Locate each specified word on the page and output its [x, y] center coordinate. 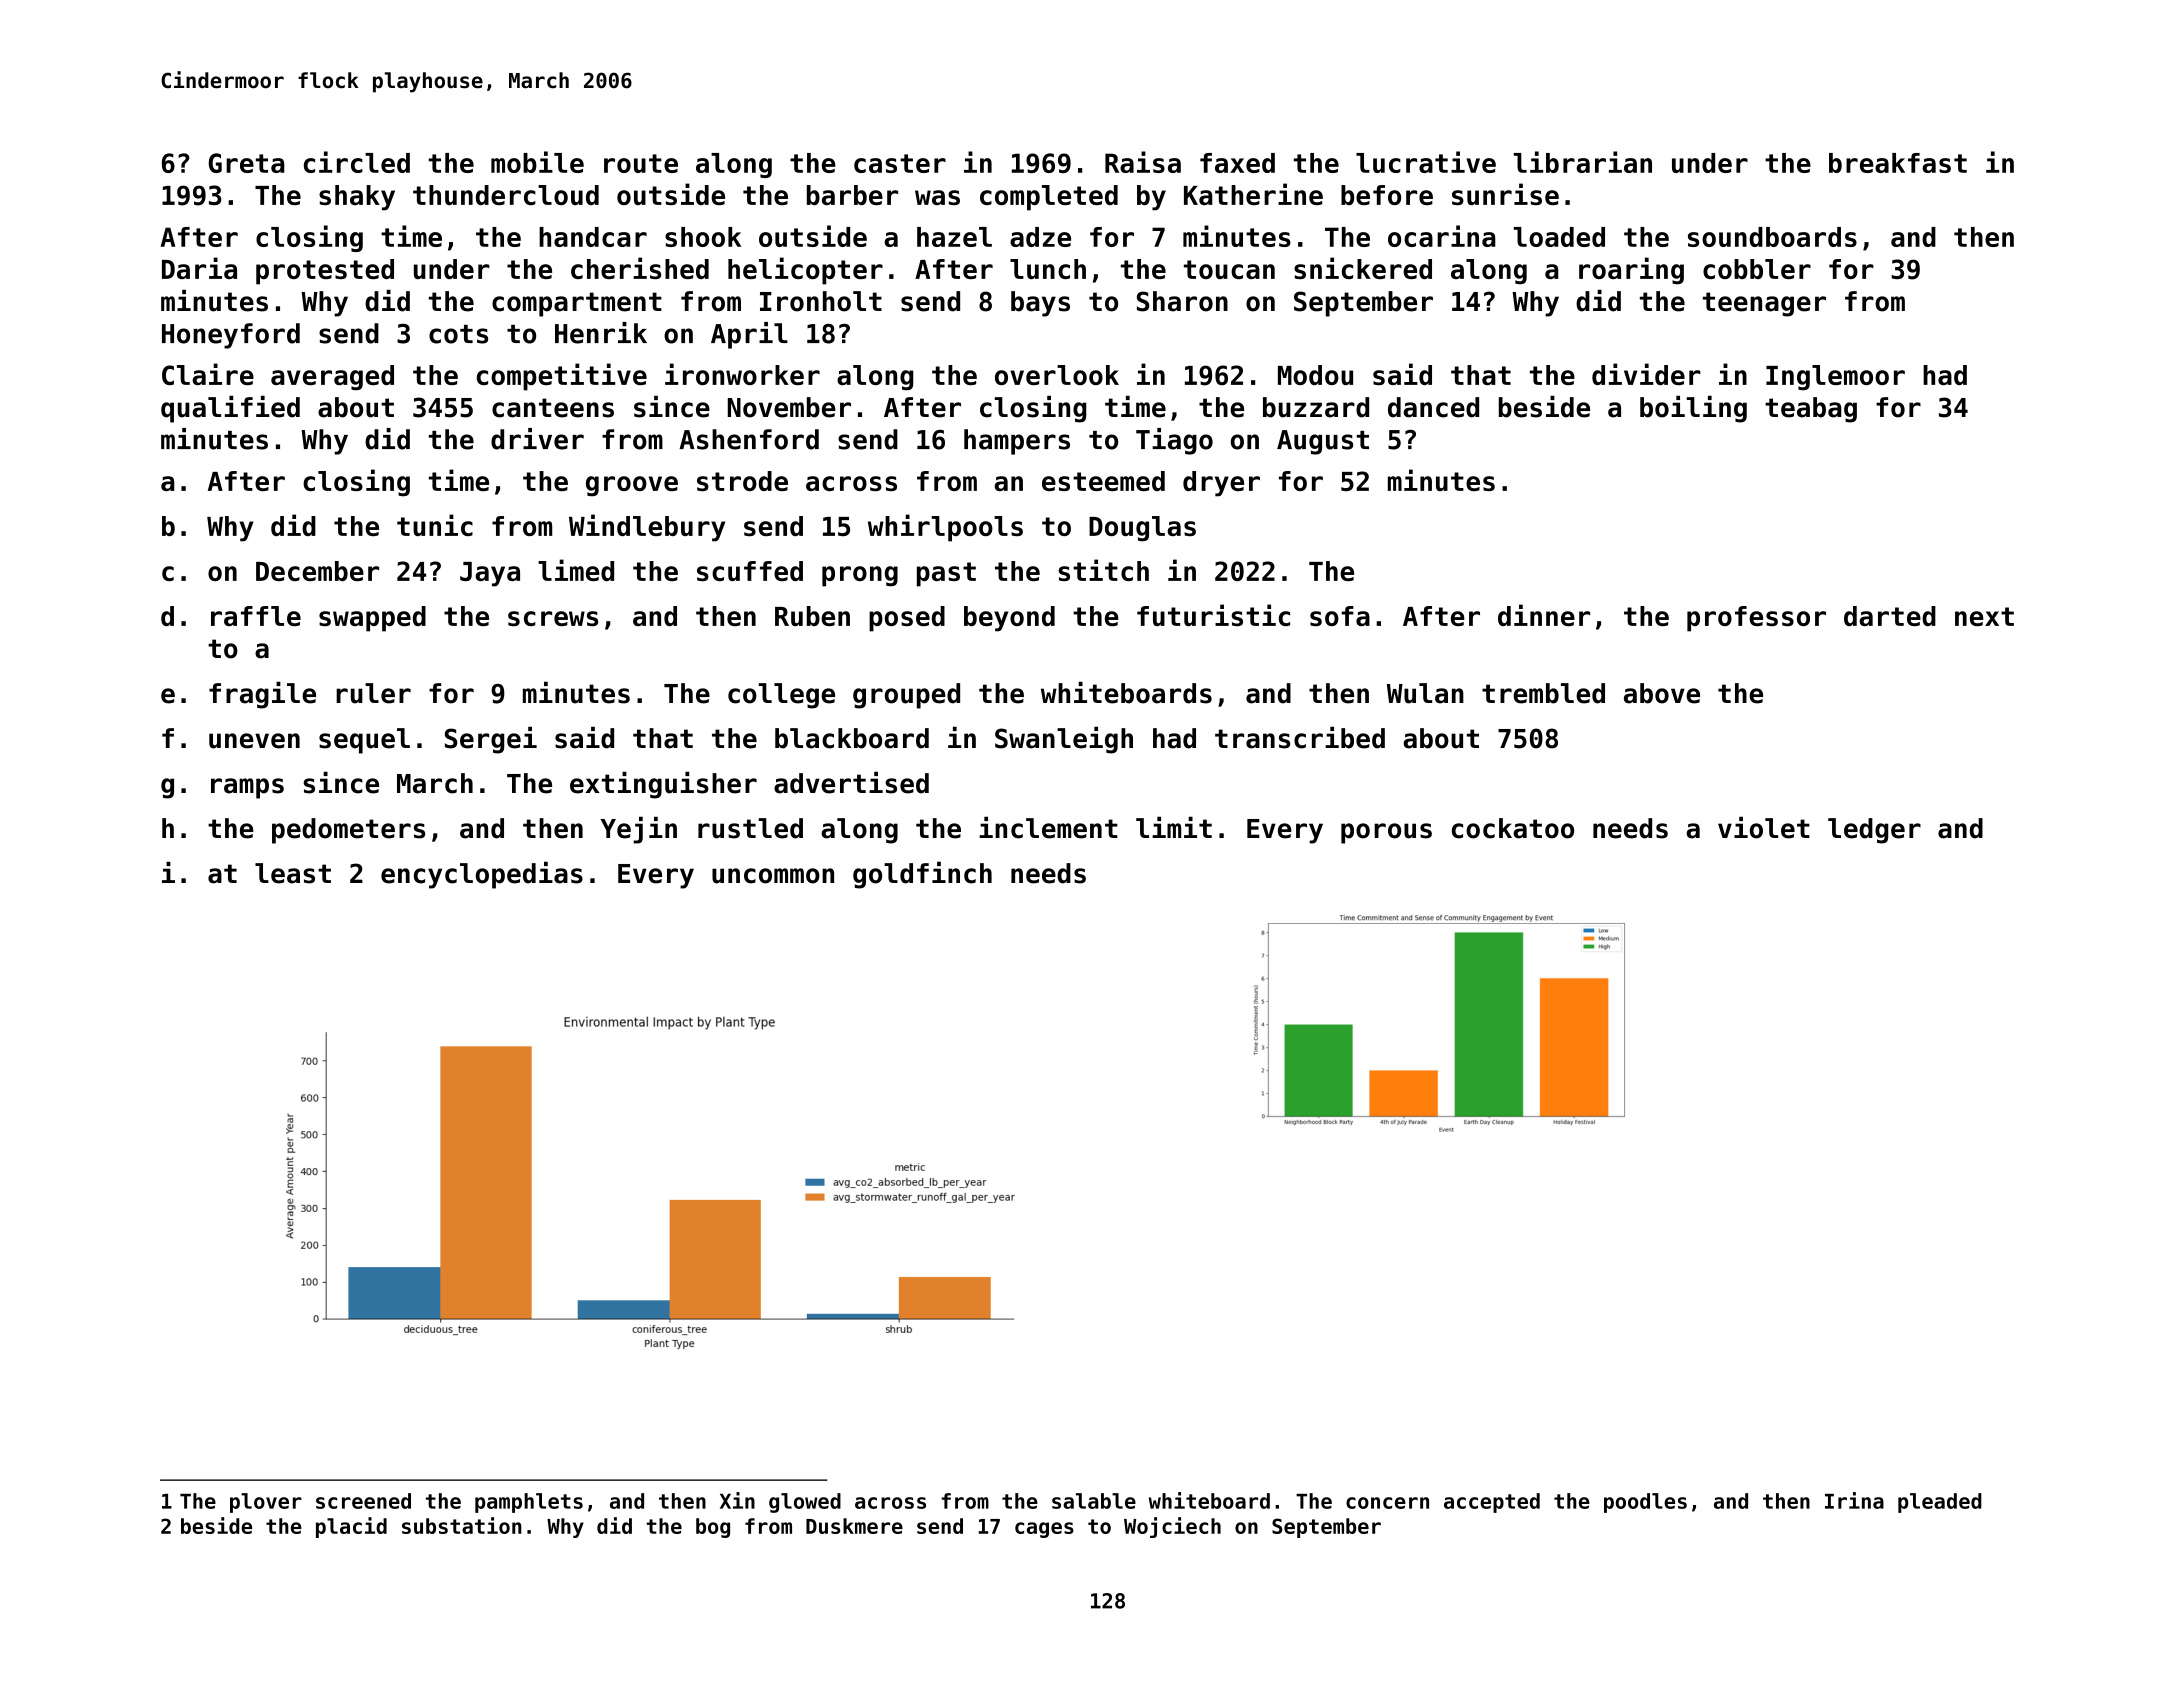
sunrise [1505, 194]
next [1984, 616]
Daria [199, 268]
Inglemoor [1835, 378]
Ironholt [821, 301]
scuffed [750, 571]
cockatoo [1513, 828]
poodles [1645, 1503]
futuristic [1213, 615]
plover [266, 1503]
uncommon [773, 876]
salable [1094, 1501]
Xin [737, 1500]
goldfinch [922, 875]
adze [1040, 237]
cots [458, 334]
